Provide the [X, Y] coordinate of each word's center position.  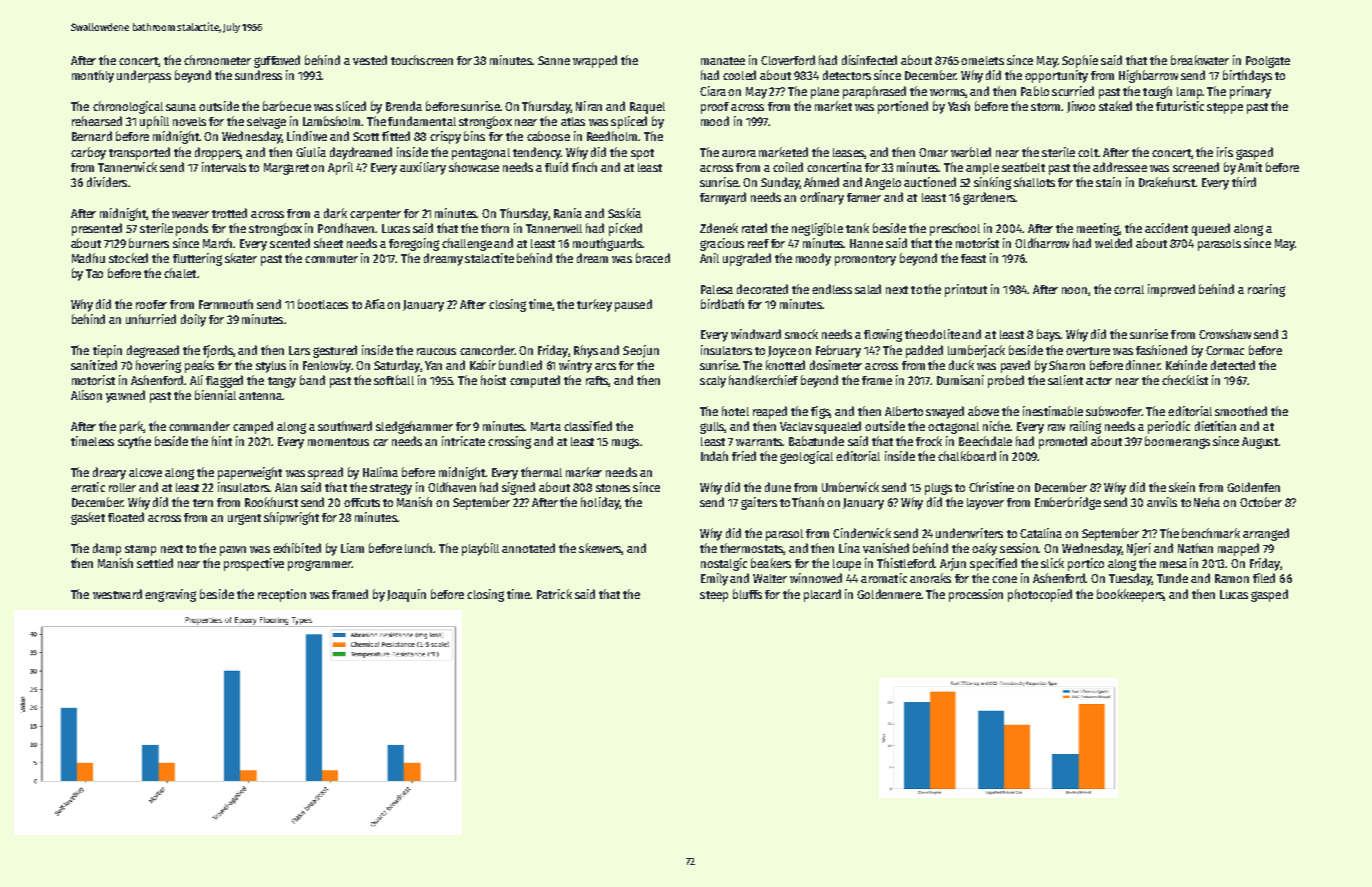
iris [1225, 152]
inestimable [1053, 411]
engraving [170, 595]
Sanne [554, 60]
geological [806, 457]
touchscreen [422, 60]
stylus [271, 367]
